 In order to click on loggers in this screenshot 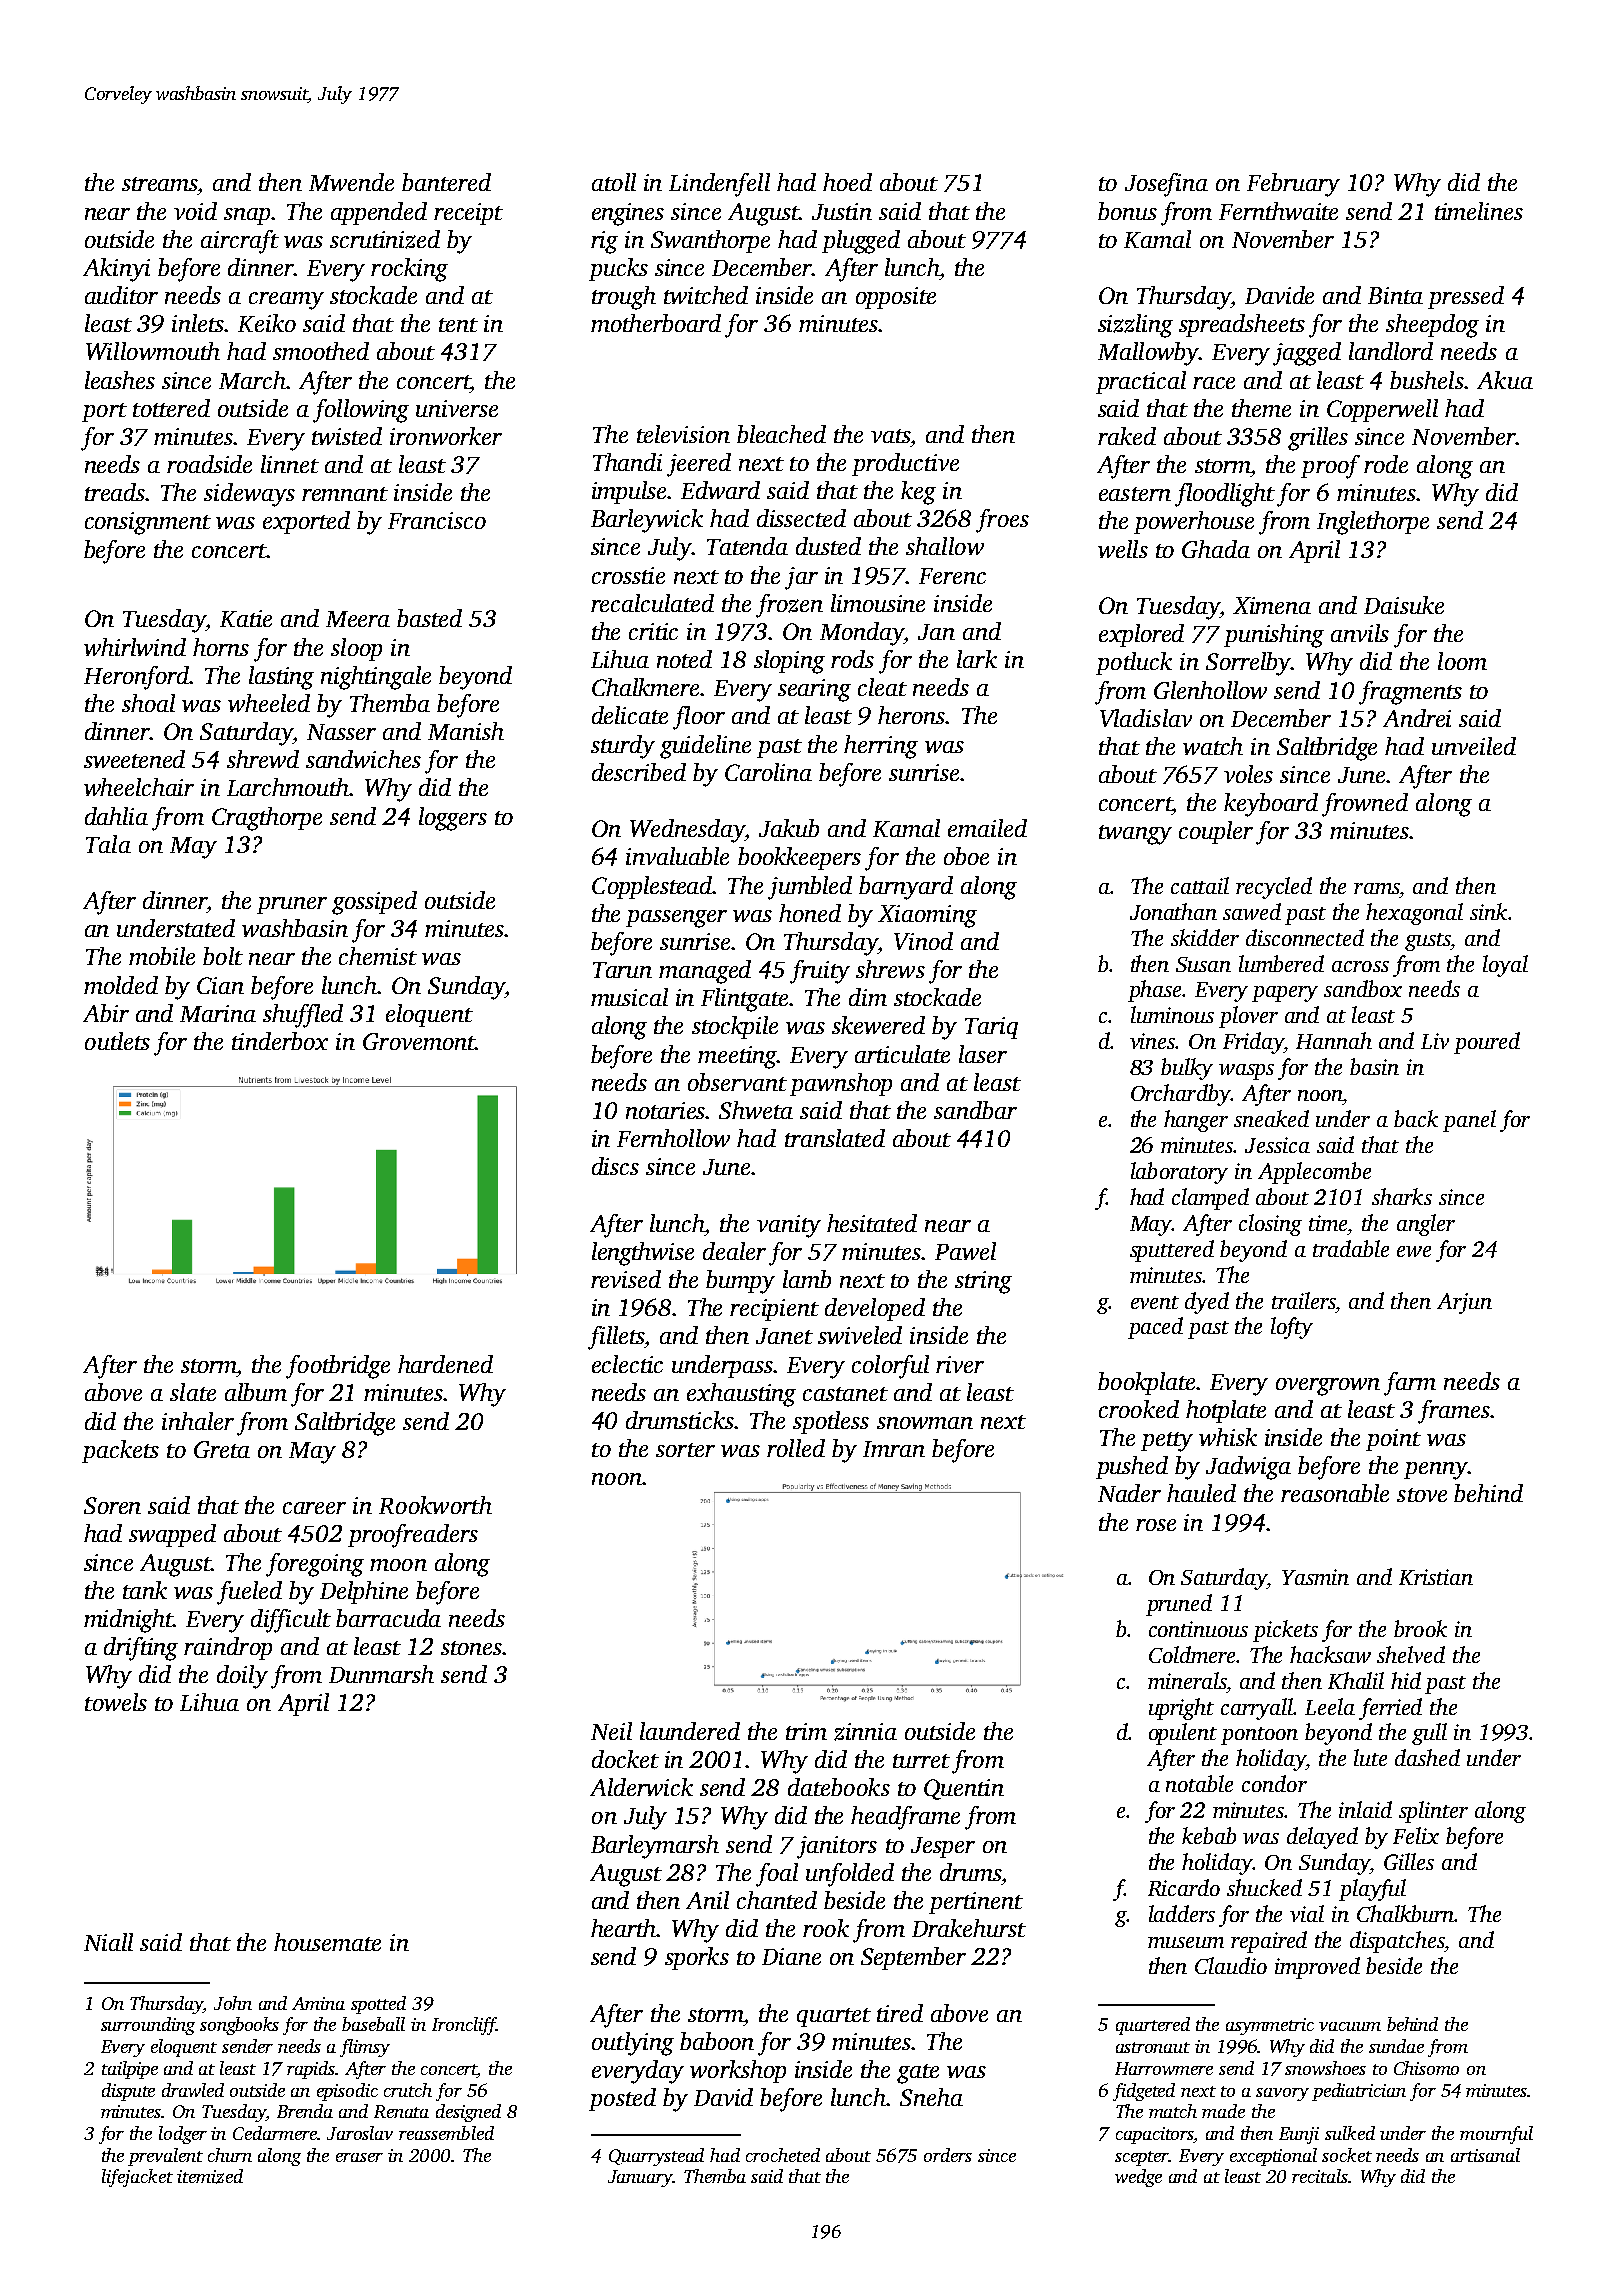, I will do `click(453, 819)`.
